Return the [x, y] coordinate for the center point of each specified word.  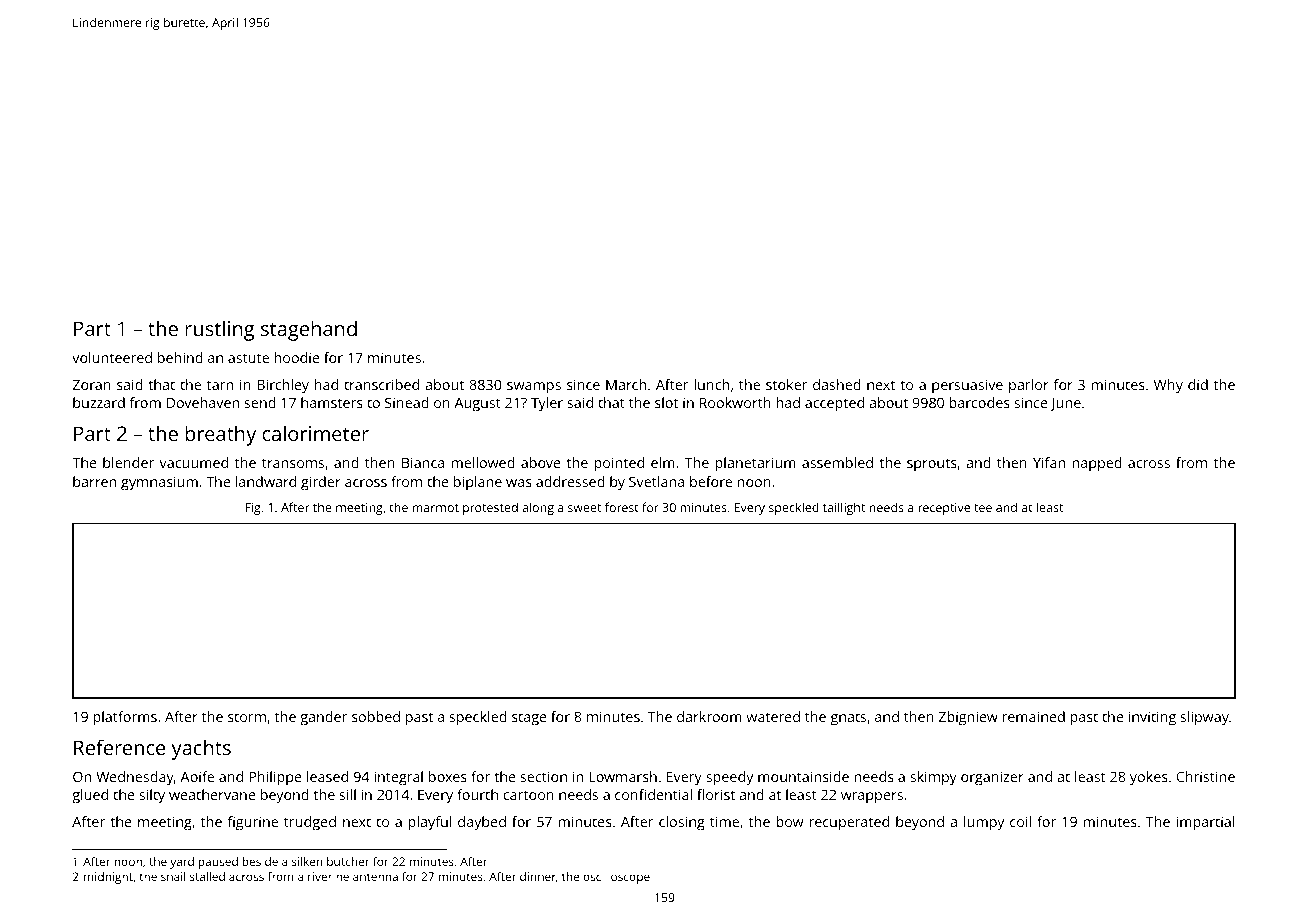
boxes [448, 776]
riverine [328, 876]
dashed [837, 384]
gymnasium [159, 483]
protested [490, 508]
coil [1020, 821]
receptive [944, 509]
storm [247, 717]
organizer [992, 778]
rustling [219, 331]
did [1198, 384]
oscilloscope [616, 878]
